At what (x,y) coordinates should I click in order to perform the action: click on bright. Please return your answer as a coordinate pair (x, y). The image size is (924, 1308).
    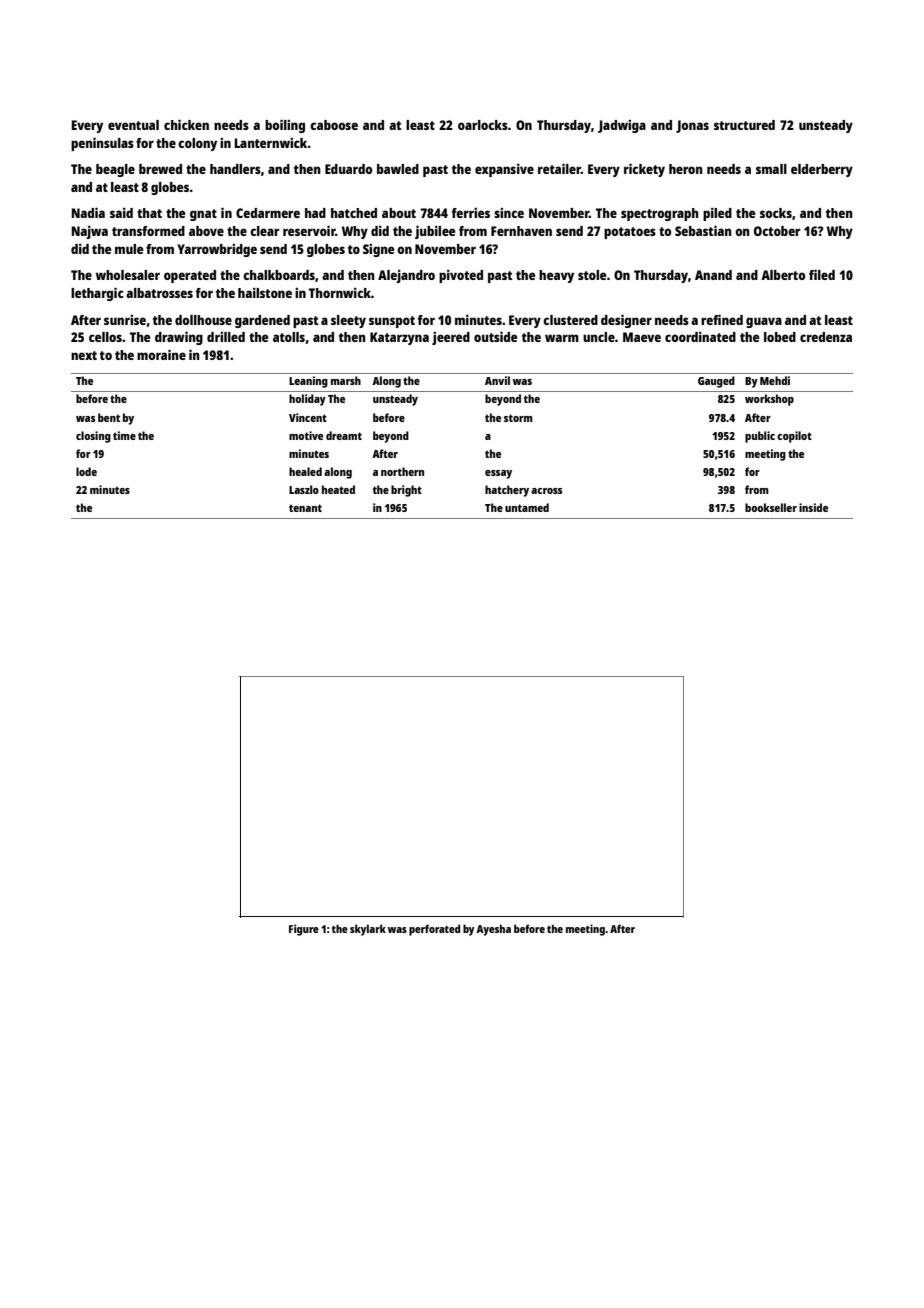
    Looking at the image, I should click on (406, 491).
